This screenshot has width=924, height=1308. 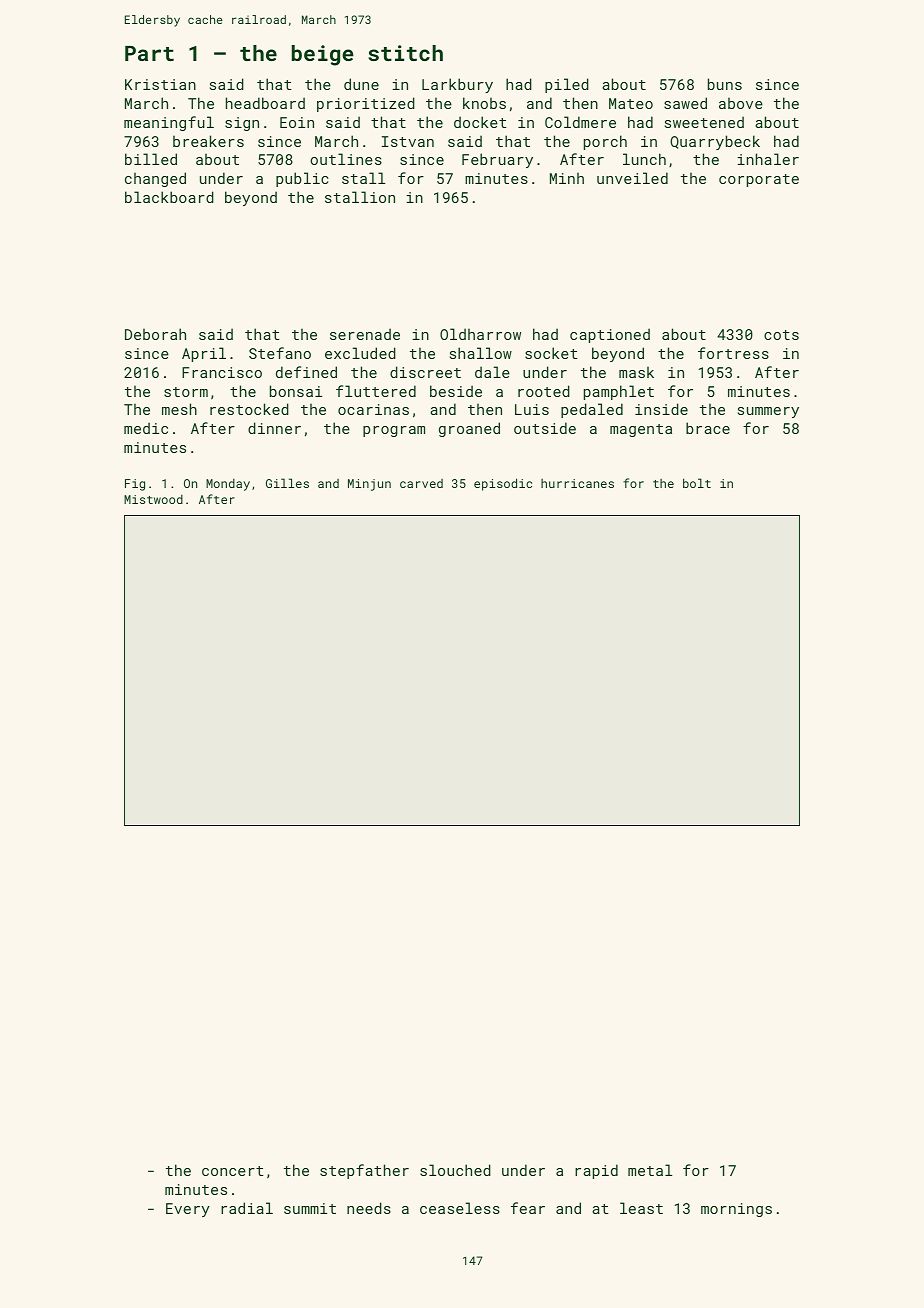 What do you see at coordinates (632, 178) in the screenshot?
I see `unveiled` at bounding box center [632, 178].
